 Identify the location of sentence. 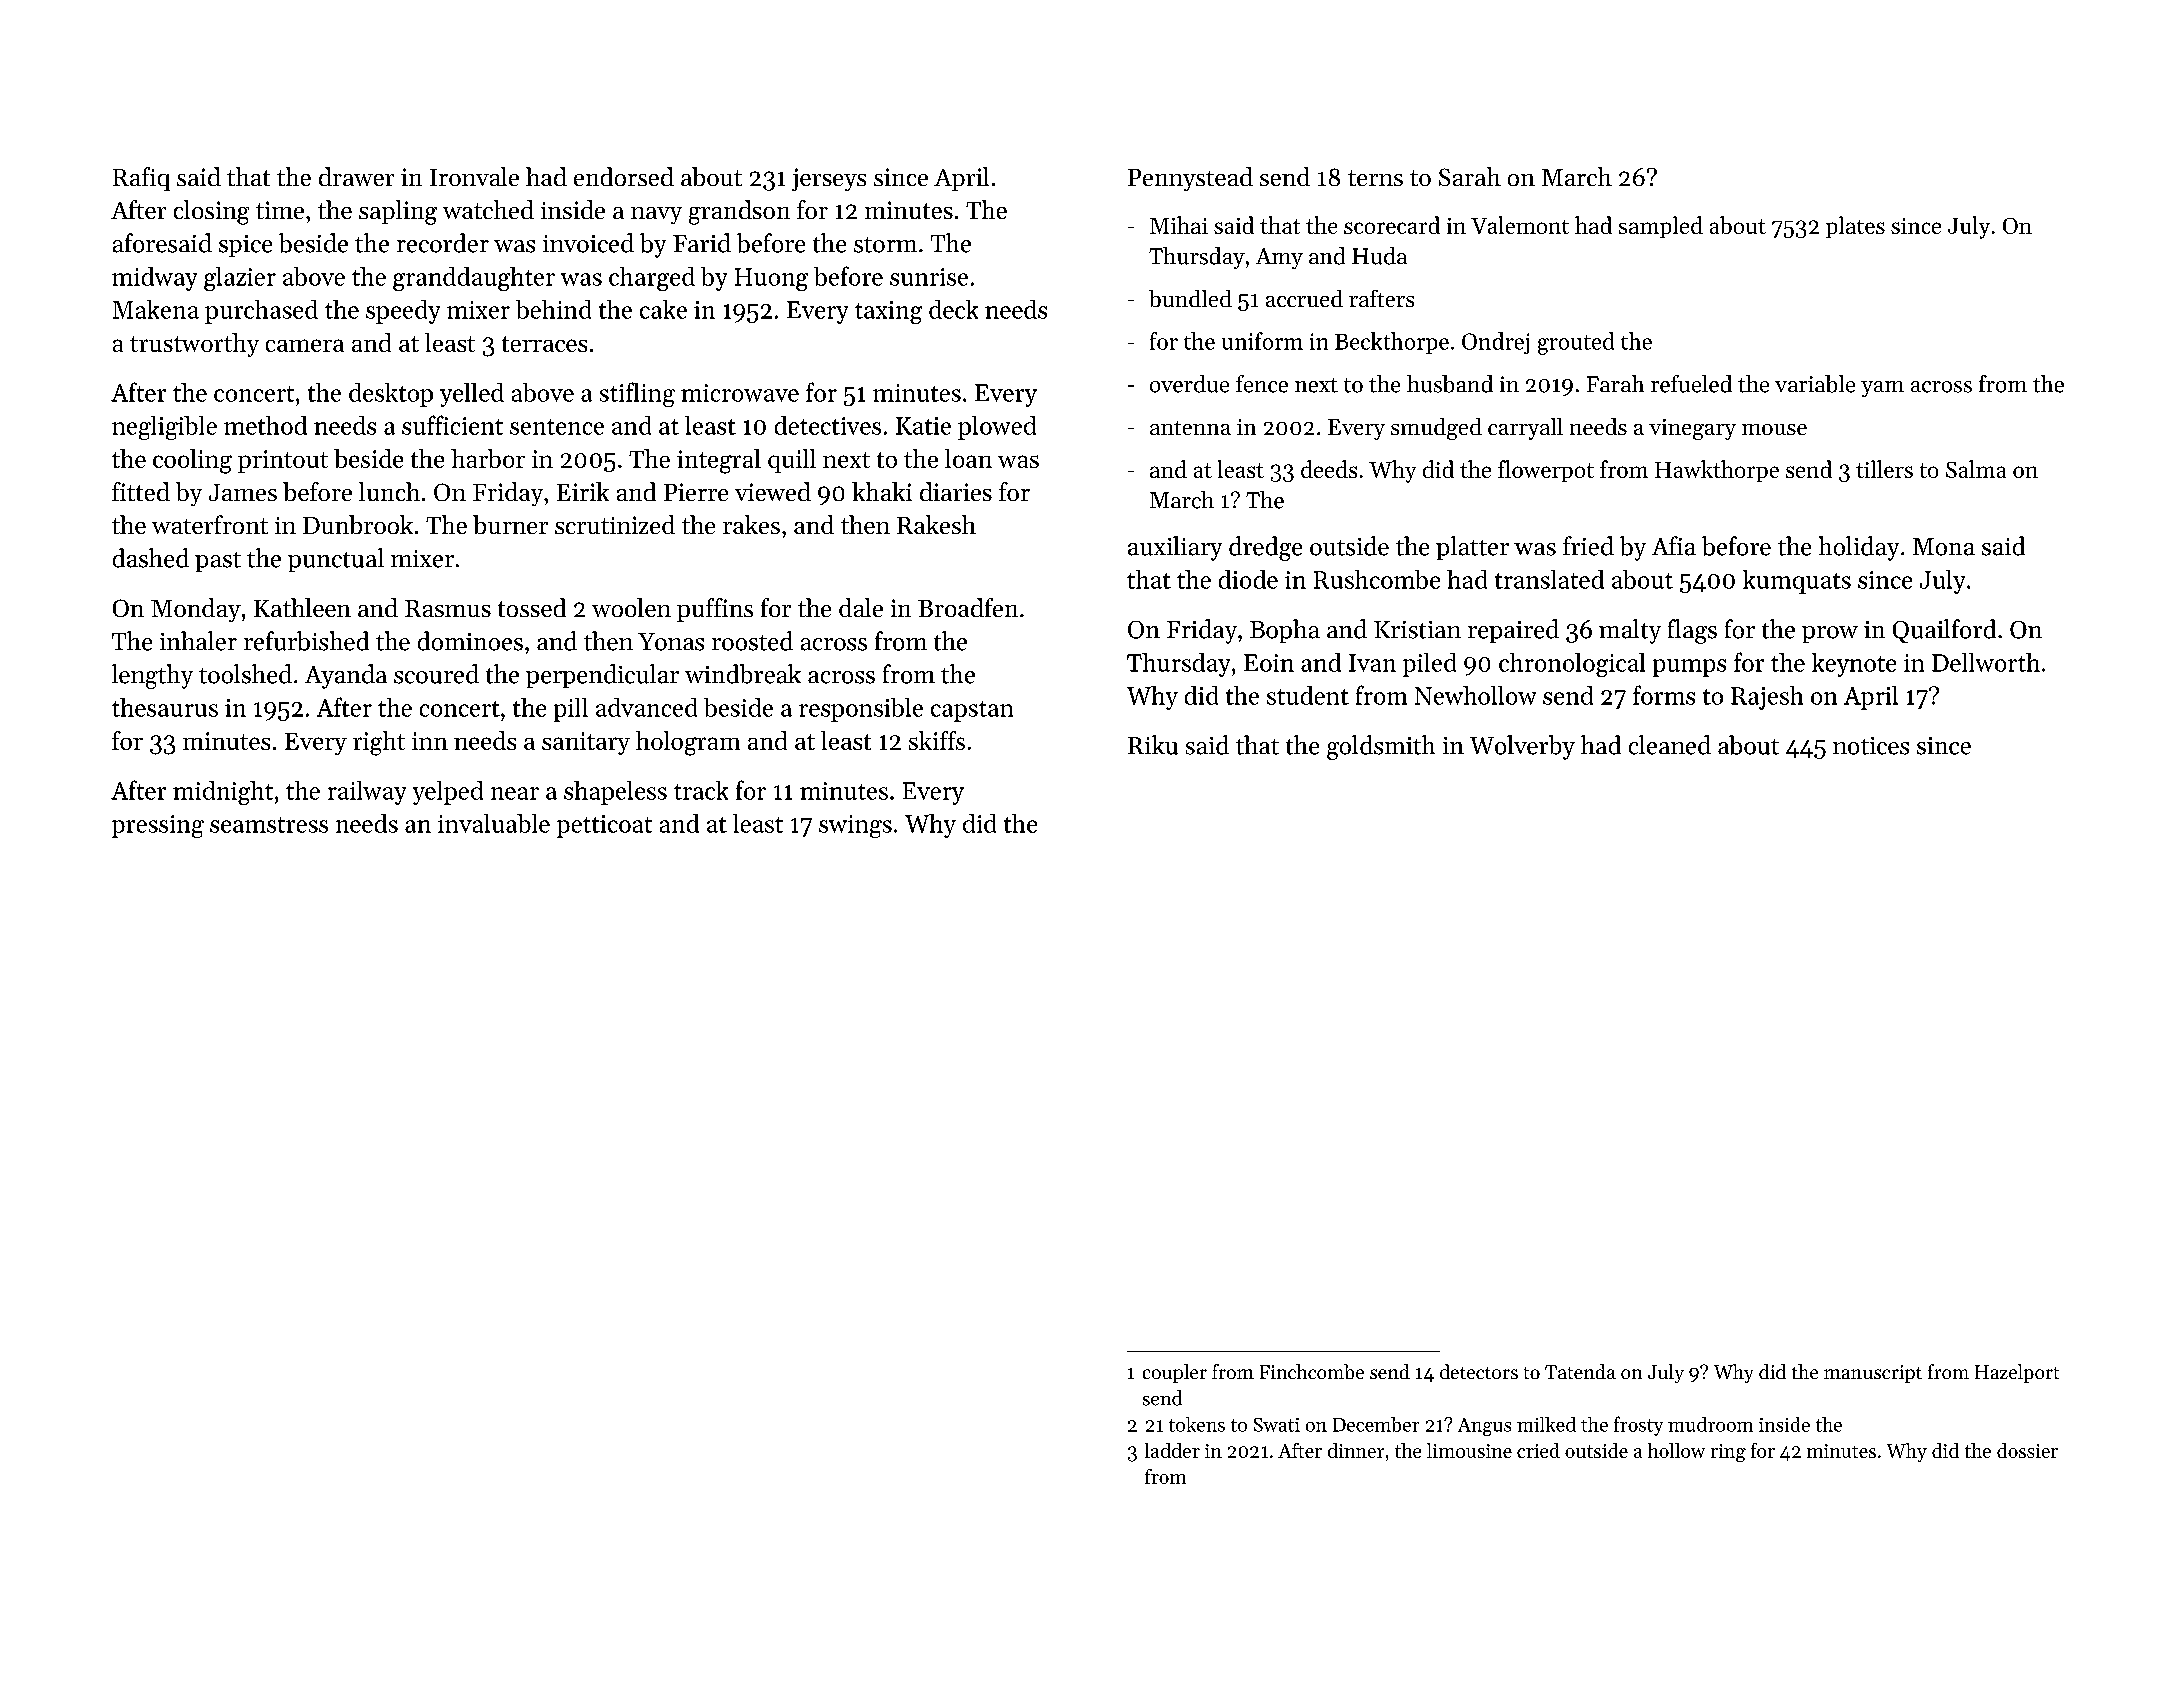
(557, 427).
